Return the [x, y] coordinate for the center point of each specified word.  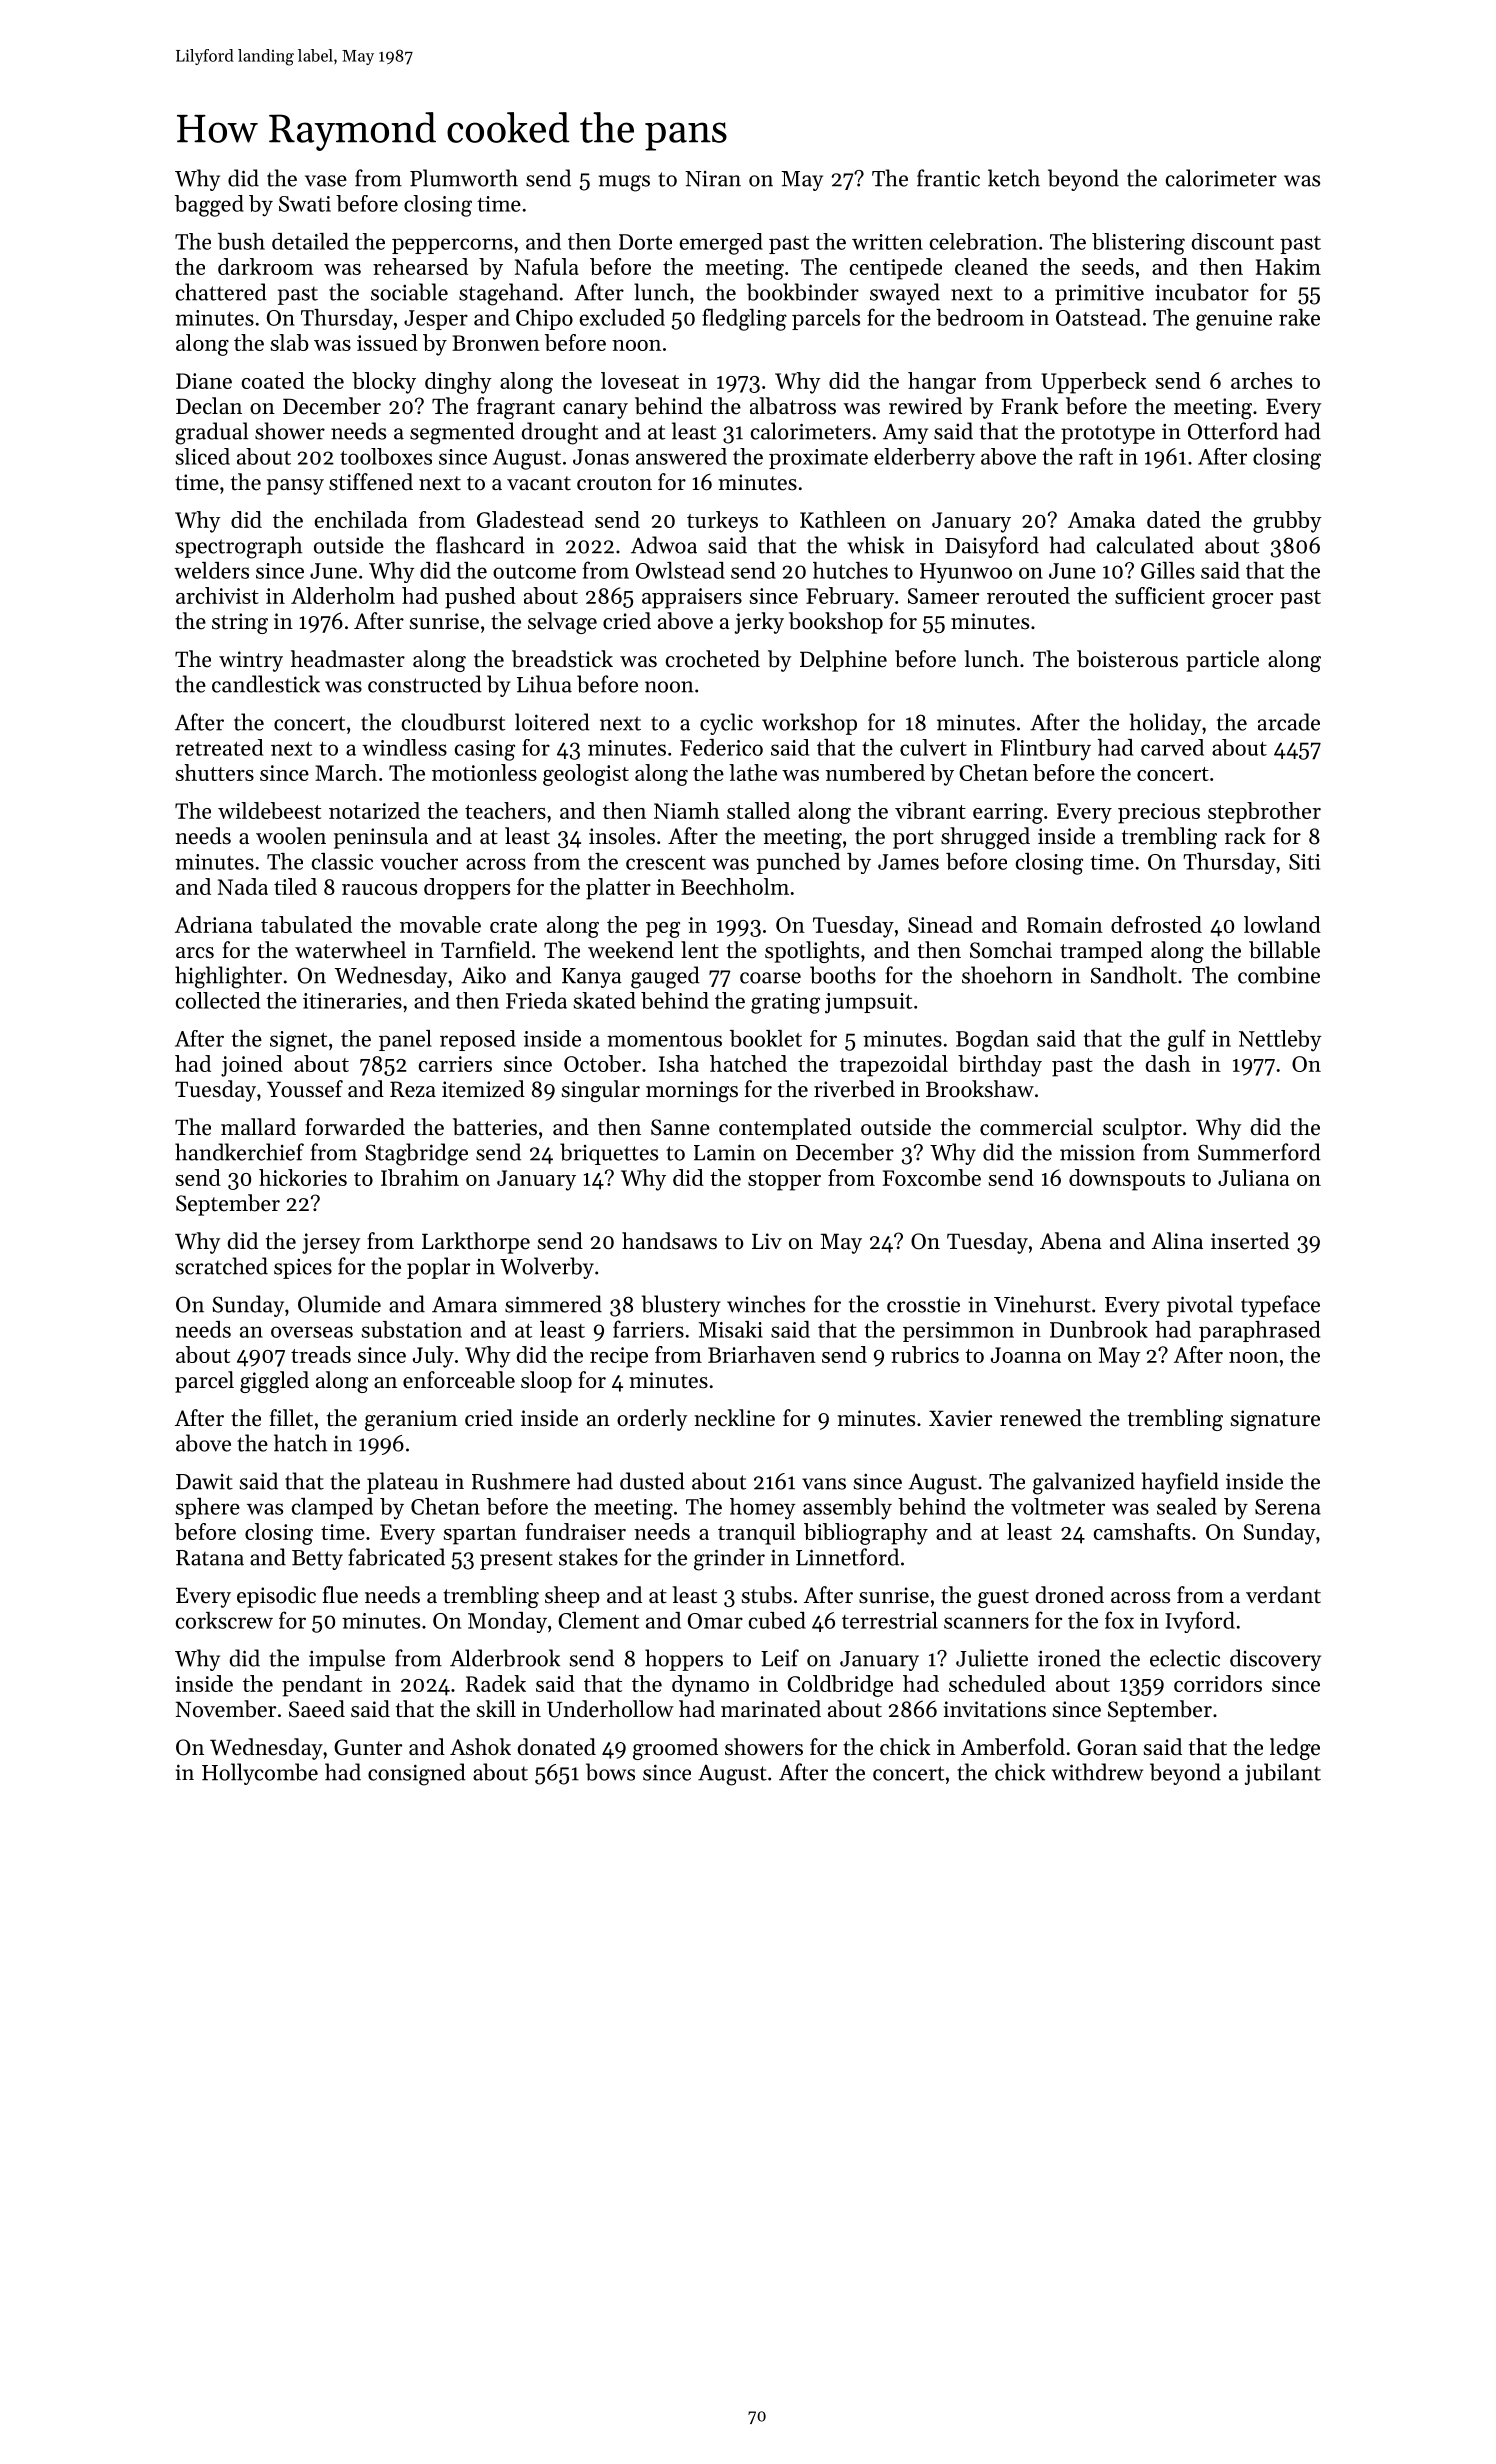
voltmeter [1058, 1506]
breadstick [562, 659]
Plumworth [464, 178]
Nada [243, 886]
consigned [417, 1774]
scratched [222, 1266]
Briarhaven [762, 1354]
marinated [771, 1709]
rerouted [1028, 595]
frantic [948, 178]
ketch [1014, 178]
